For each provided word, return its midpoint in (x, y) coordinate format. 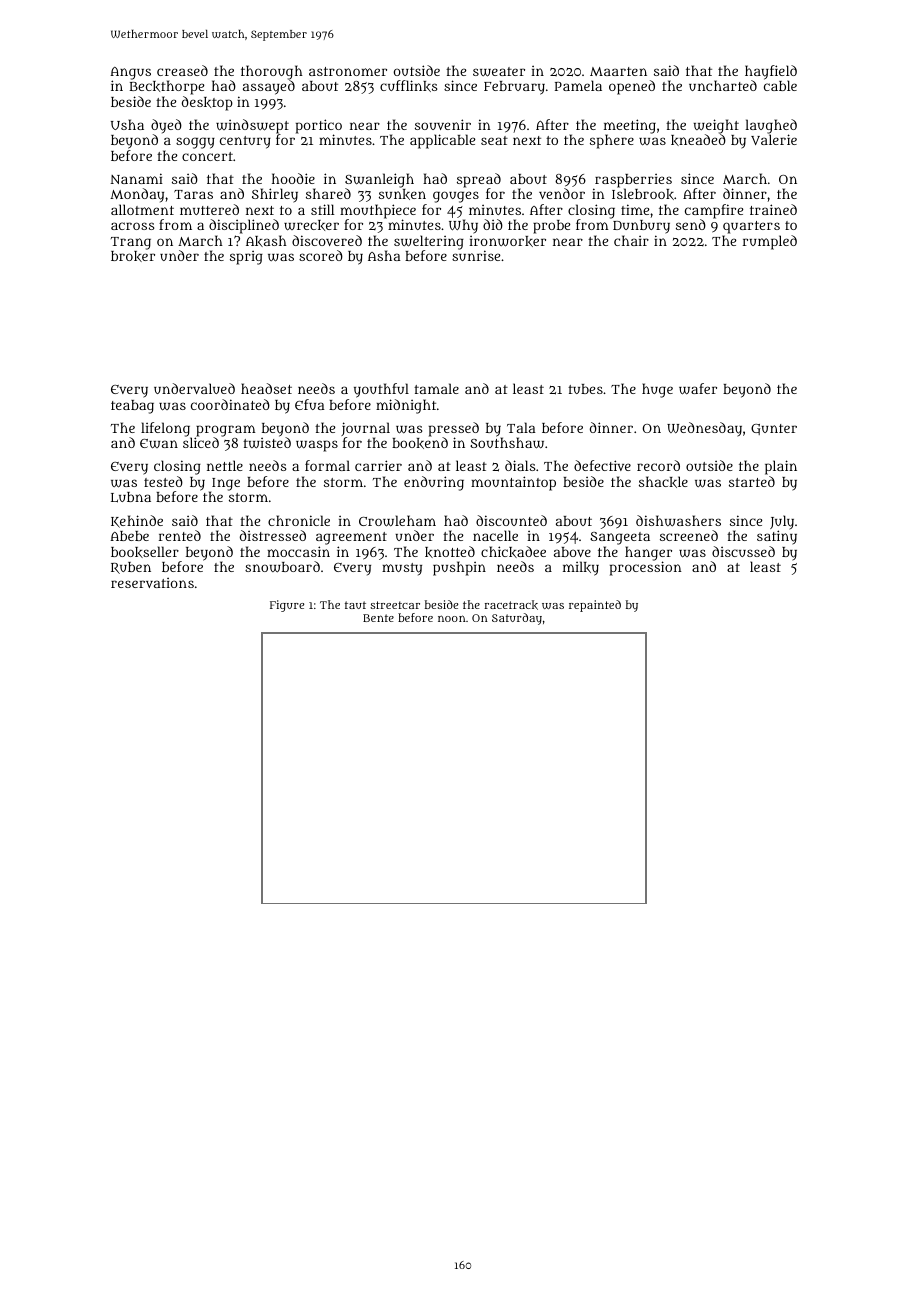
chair (631, 240)
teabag (132, 407)
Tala (521, 427)
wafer (698, 389)
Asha (384, 255)
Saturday (517, 619)
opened (632, 87)
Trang (131, 243)
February (514, 88)
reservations (152, 583)
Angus (130, 73)
